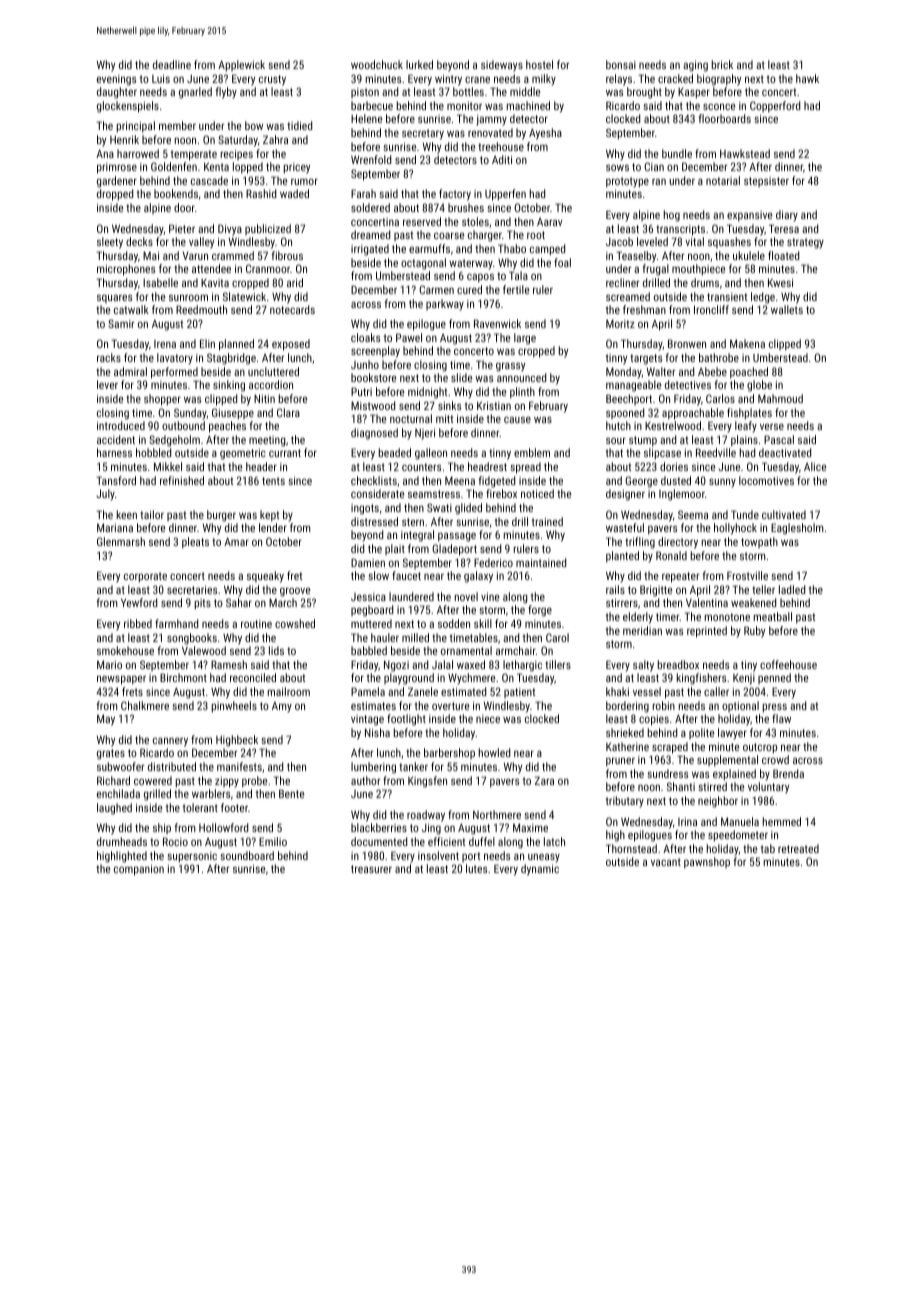 This screenshot has width=924, height=1308. I want to click on Reedmouth, so click(201, 309).
